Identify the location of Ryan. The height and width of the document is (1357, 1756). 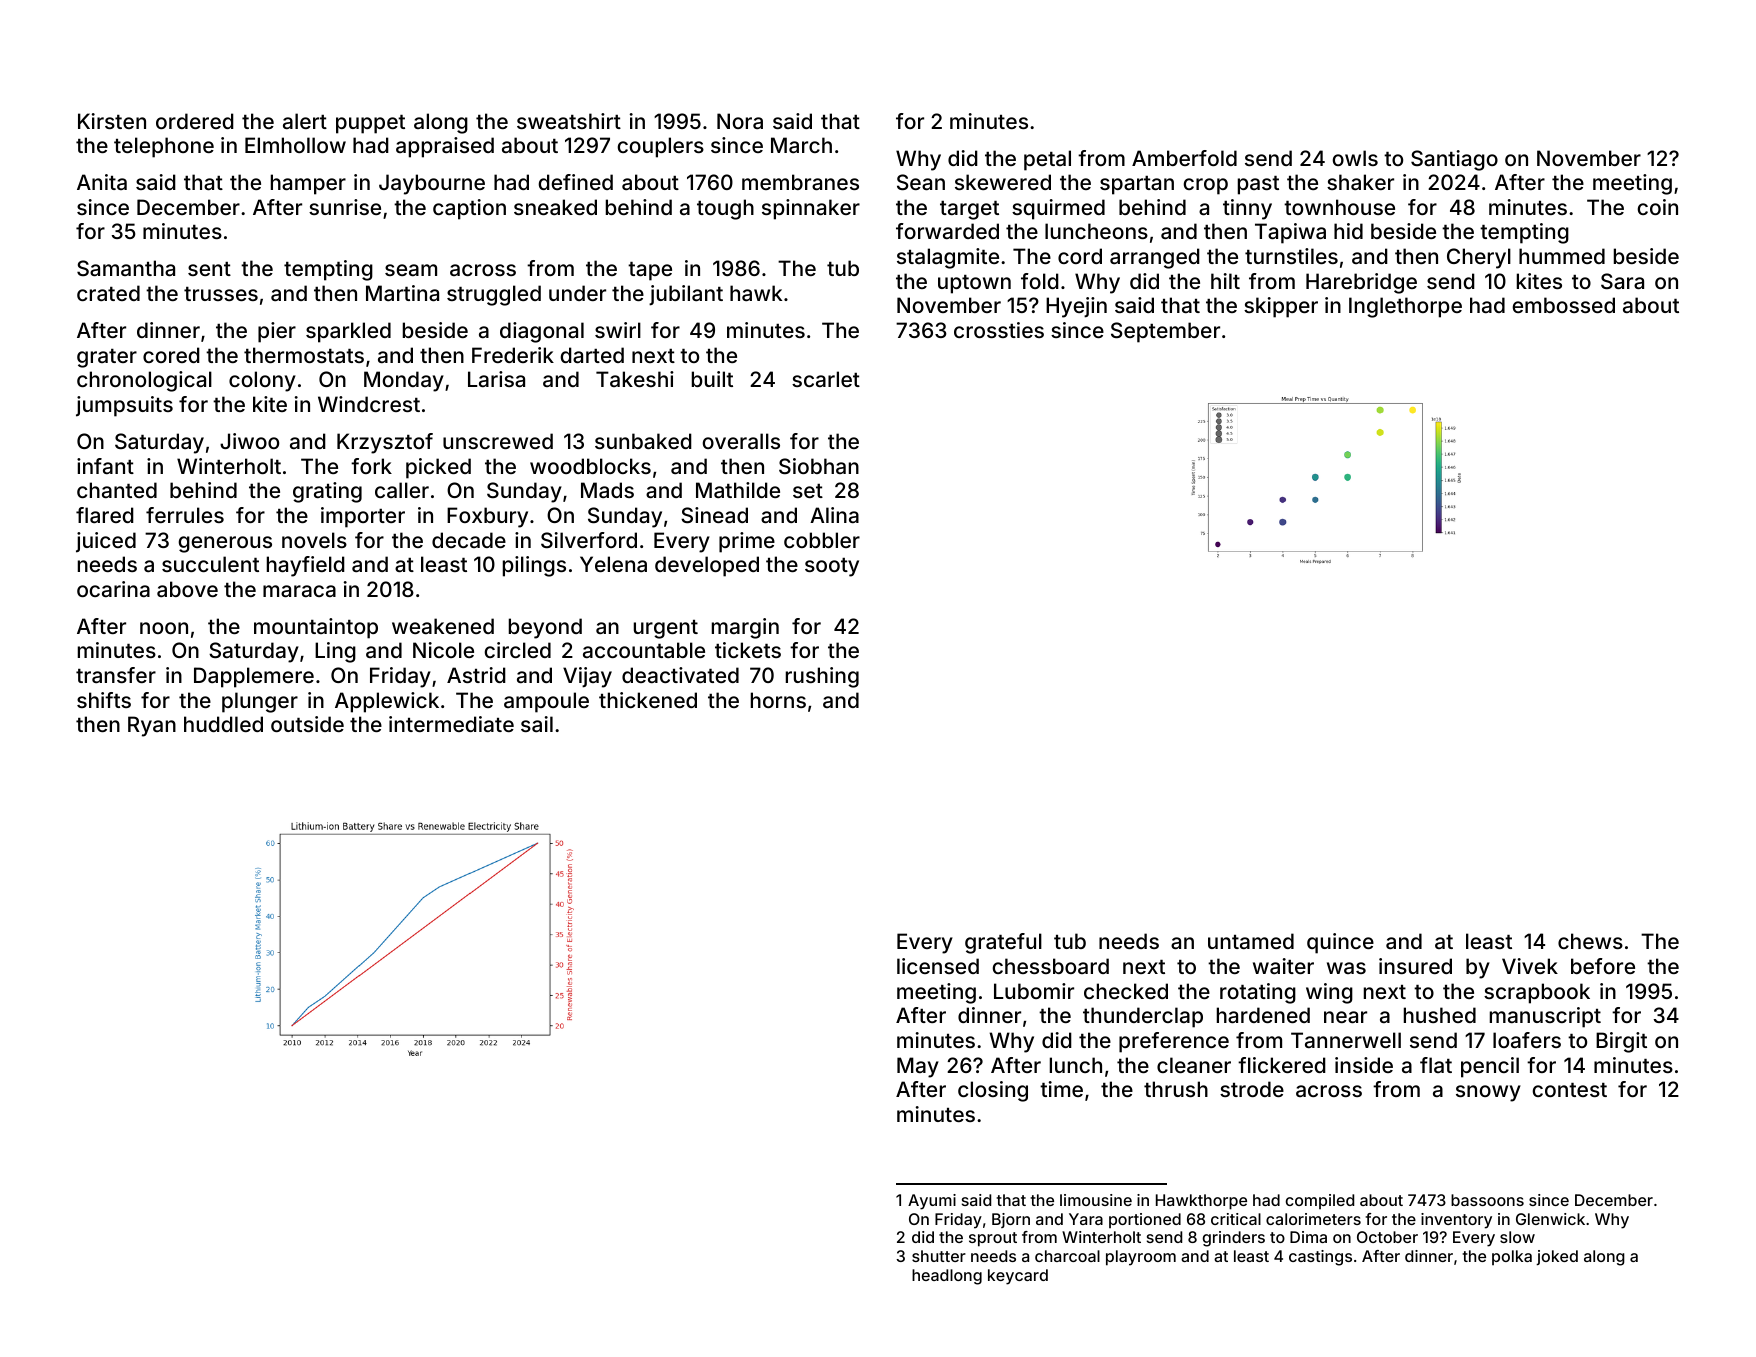
(152, 726).
